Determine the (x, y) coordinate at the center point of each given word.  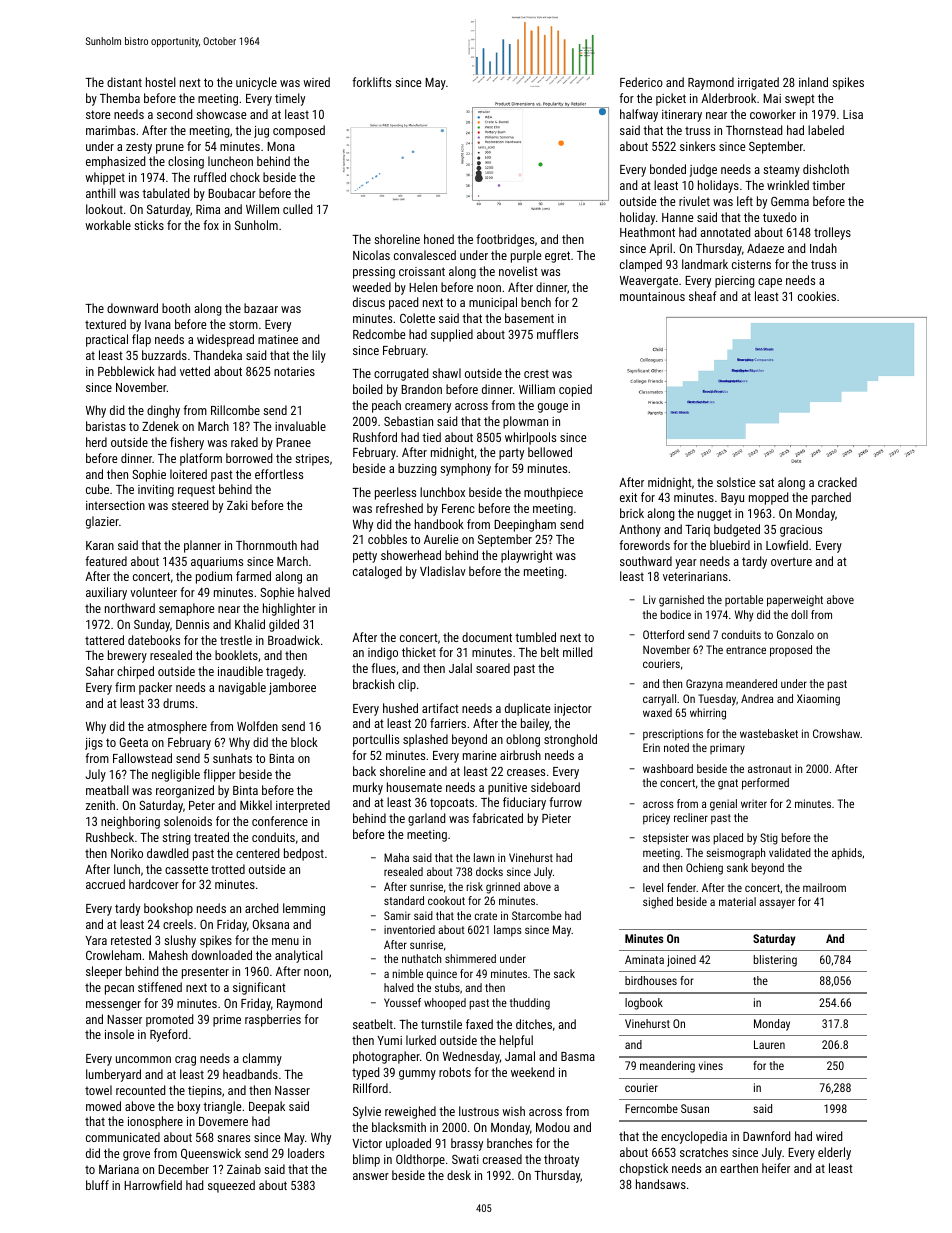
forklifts (371, 82)
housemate (414, 787)
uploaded (408, 1144)
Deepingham (525, 525)
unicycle (256, 83)
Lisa (853, 114)
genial (723, 805)
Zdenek (160, 426)
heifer (776, 1168)
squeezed (231, 1186)
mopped (768, 498)
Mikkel (256, 805)
